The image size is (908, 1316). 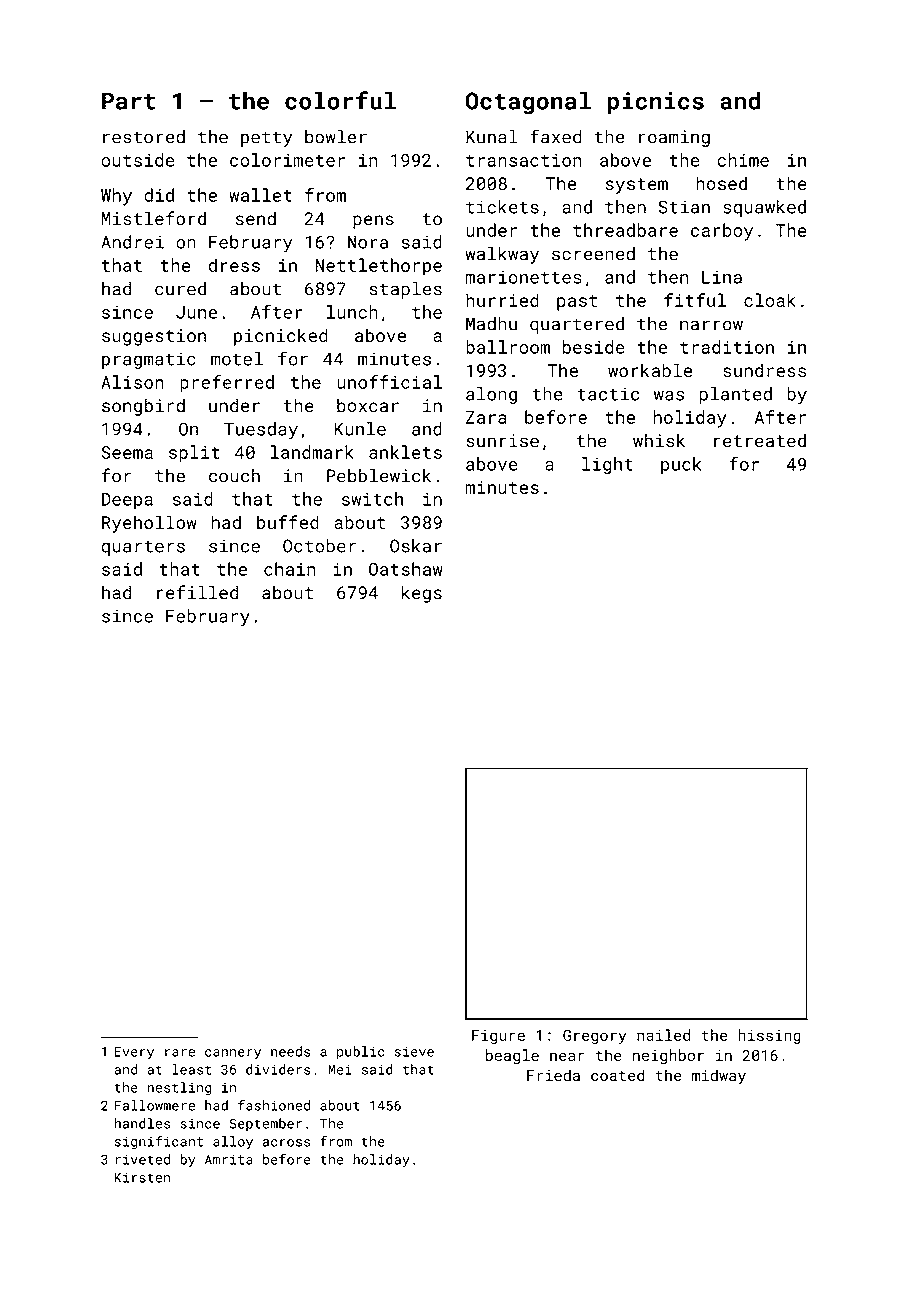 What do you see at coordinates (743, 160) in the screenshot?
I see `chime` at bounding box center [743, 160].
